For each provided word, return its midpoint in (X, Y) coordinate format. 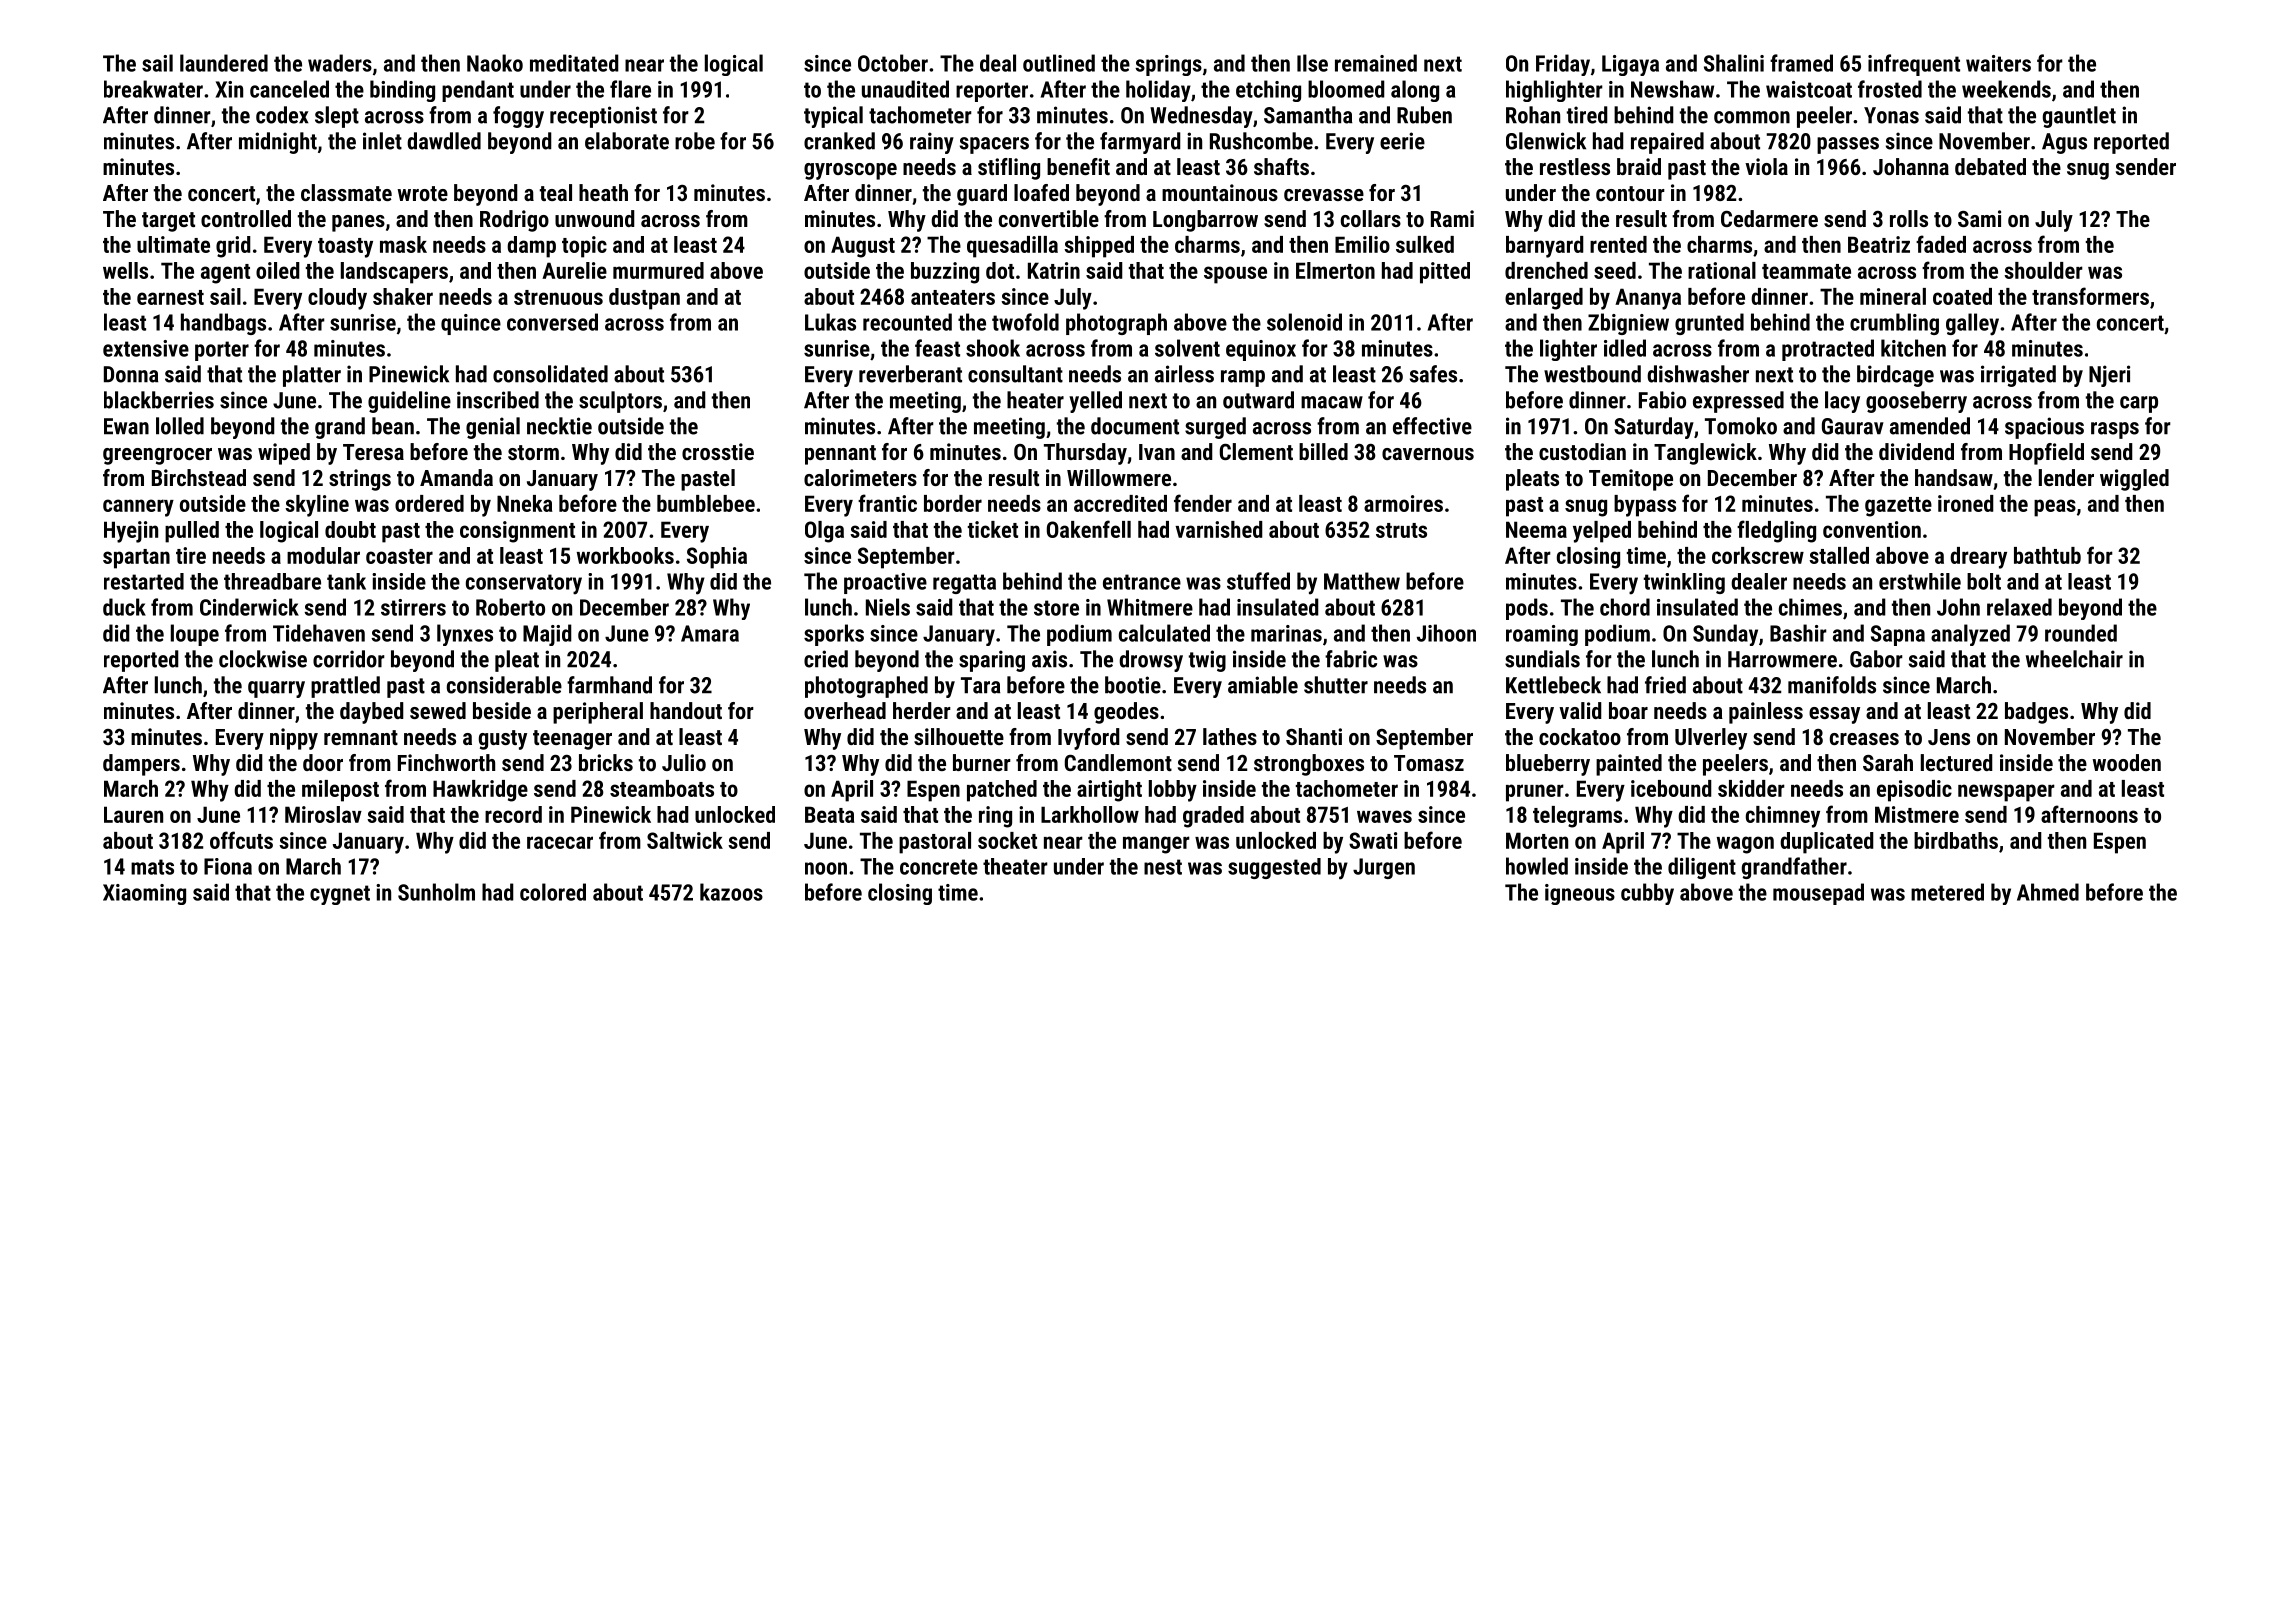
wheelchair (2074, 659)
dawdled (444, 141)
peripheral (598, 713)
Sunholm (436, 892)
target (168, 222)
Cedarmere (1769, 218)
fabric (1351, 659)
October (893, 63)
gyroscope (850, 171)
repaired (1667, 143)
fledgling (1776, 531)
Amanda (456, 477)
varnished (1219, 529)
